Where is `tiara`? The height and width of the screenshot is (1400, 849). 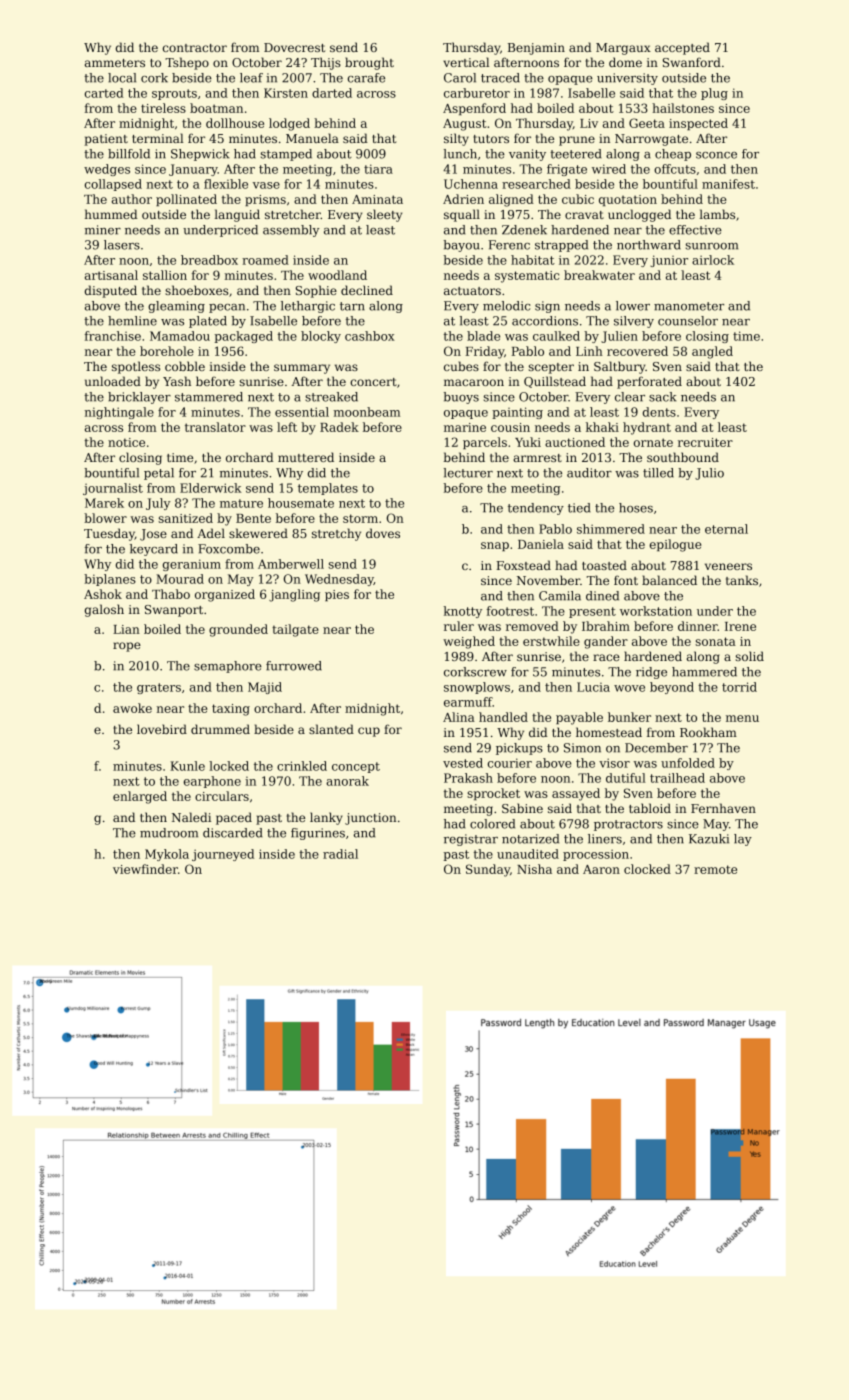
tiara is located at coordinates (378, 169).
